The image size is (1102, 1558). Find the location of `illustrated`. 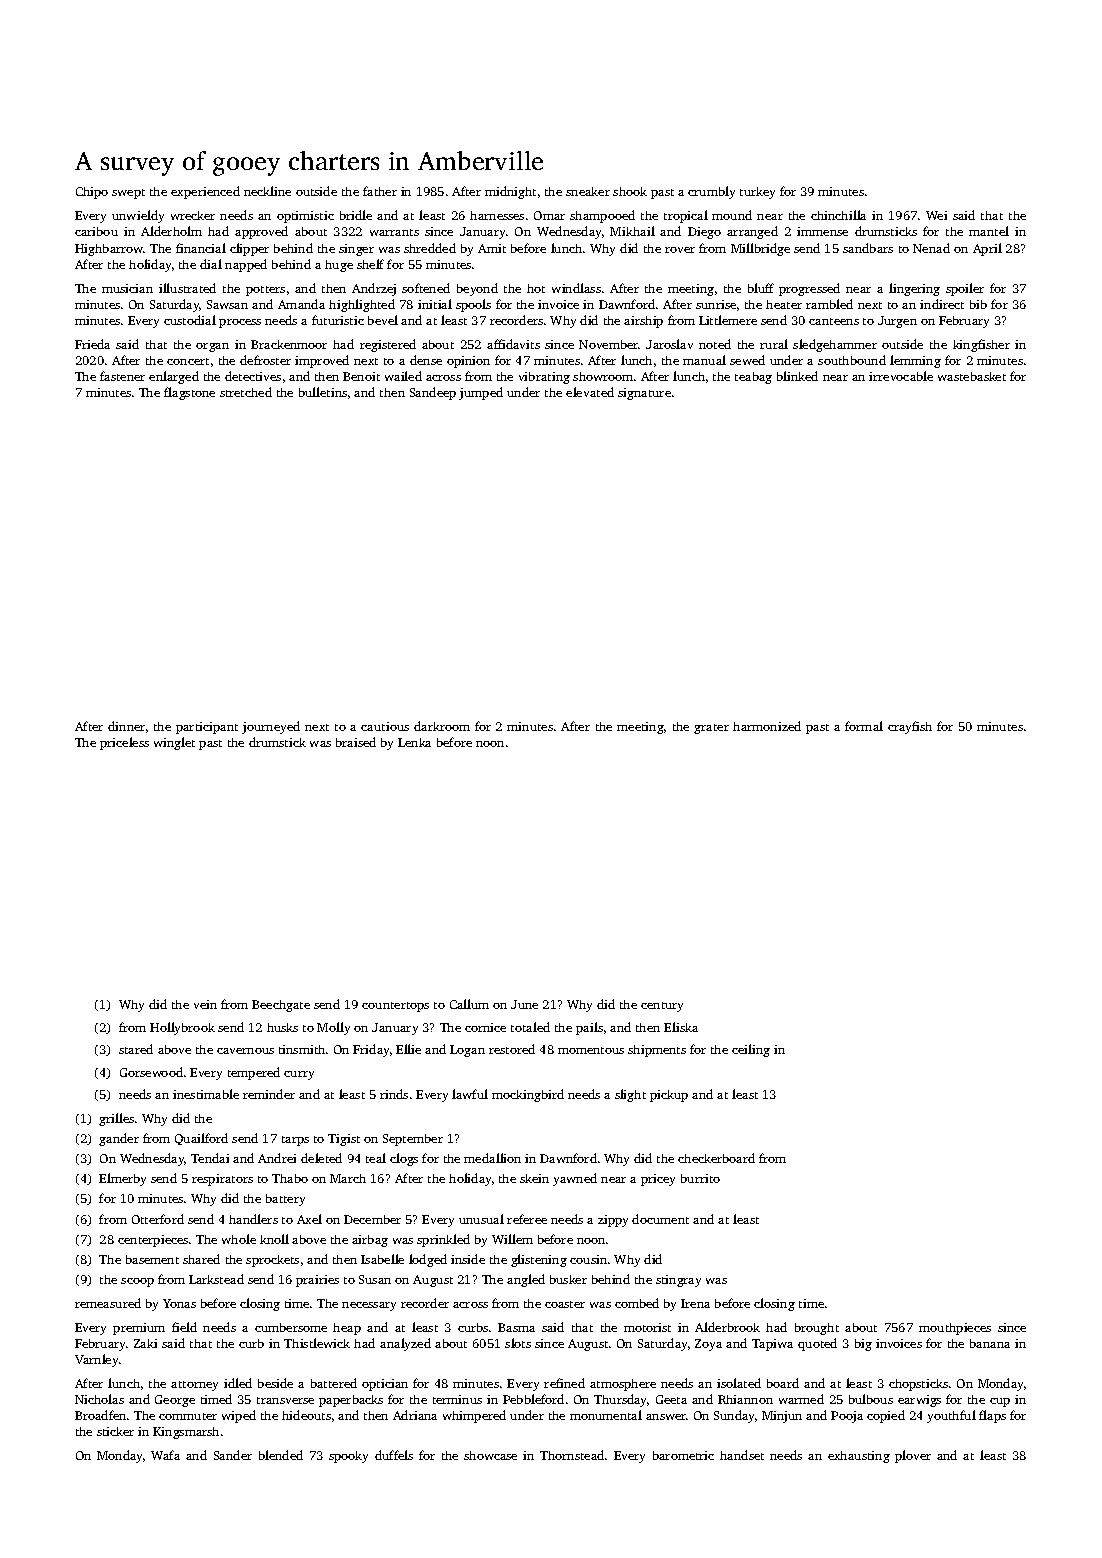

illustrated is located at coordinates (187, 288).
